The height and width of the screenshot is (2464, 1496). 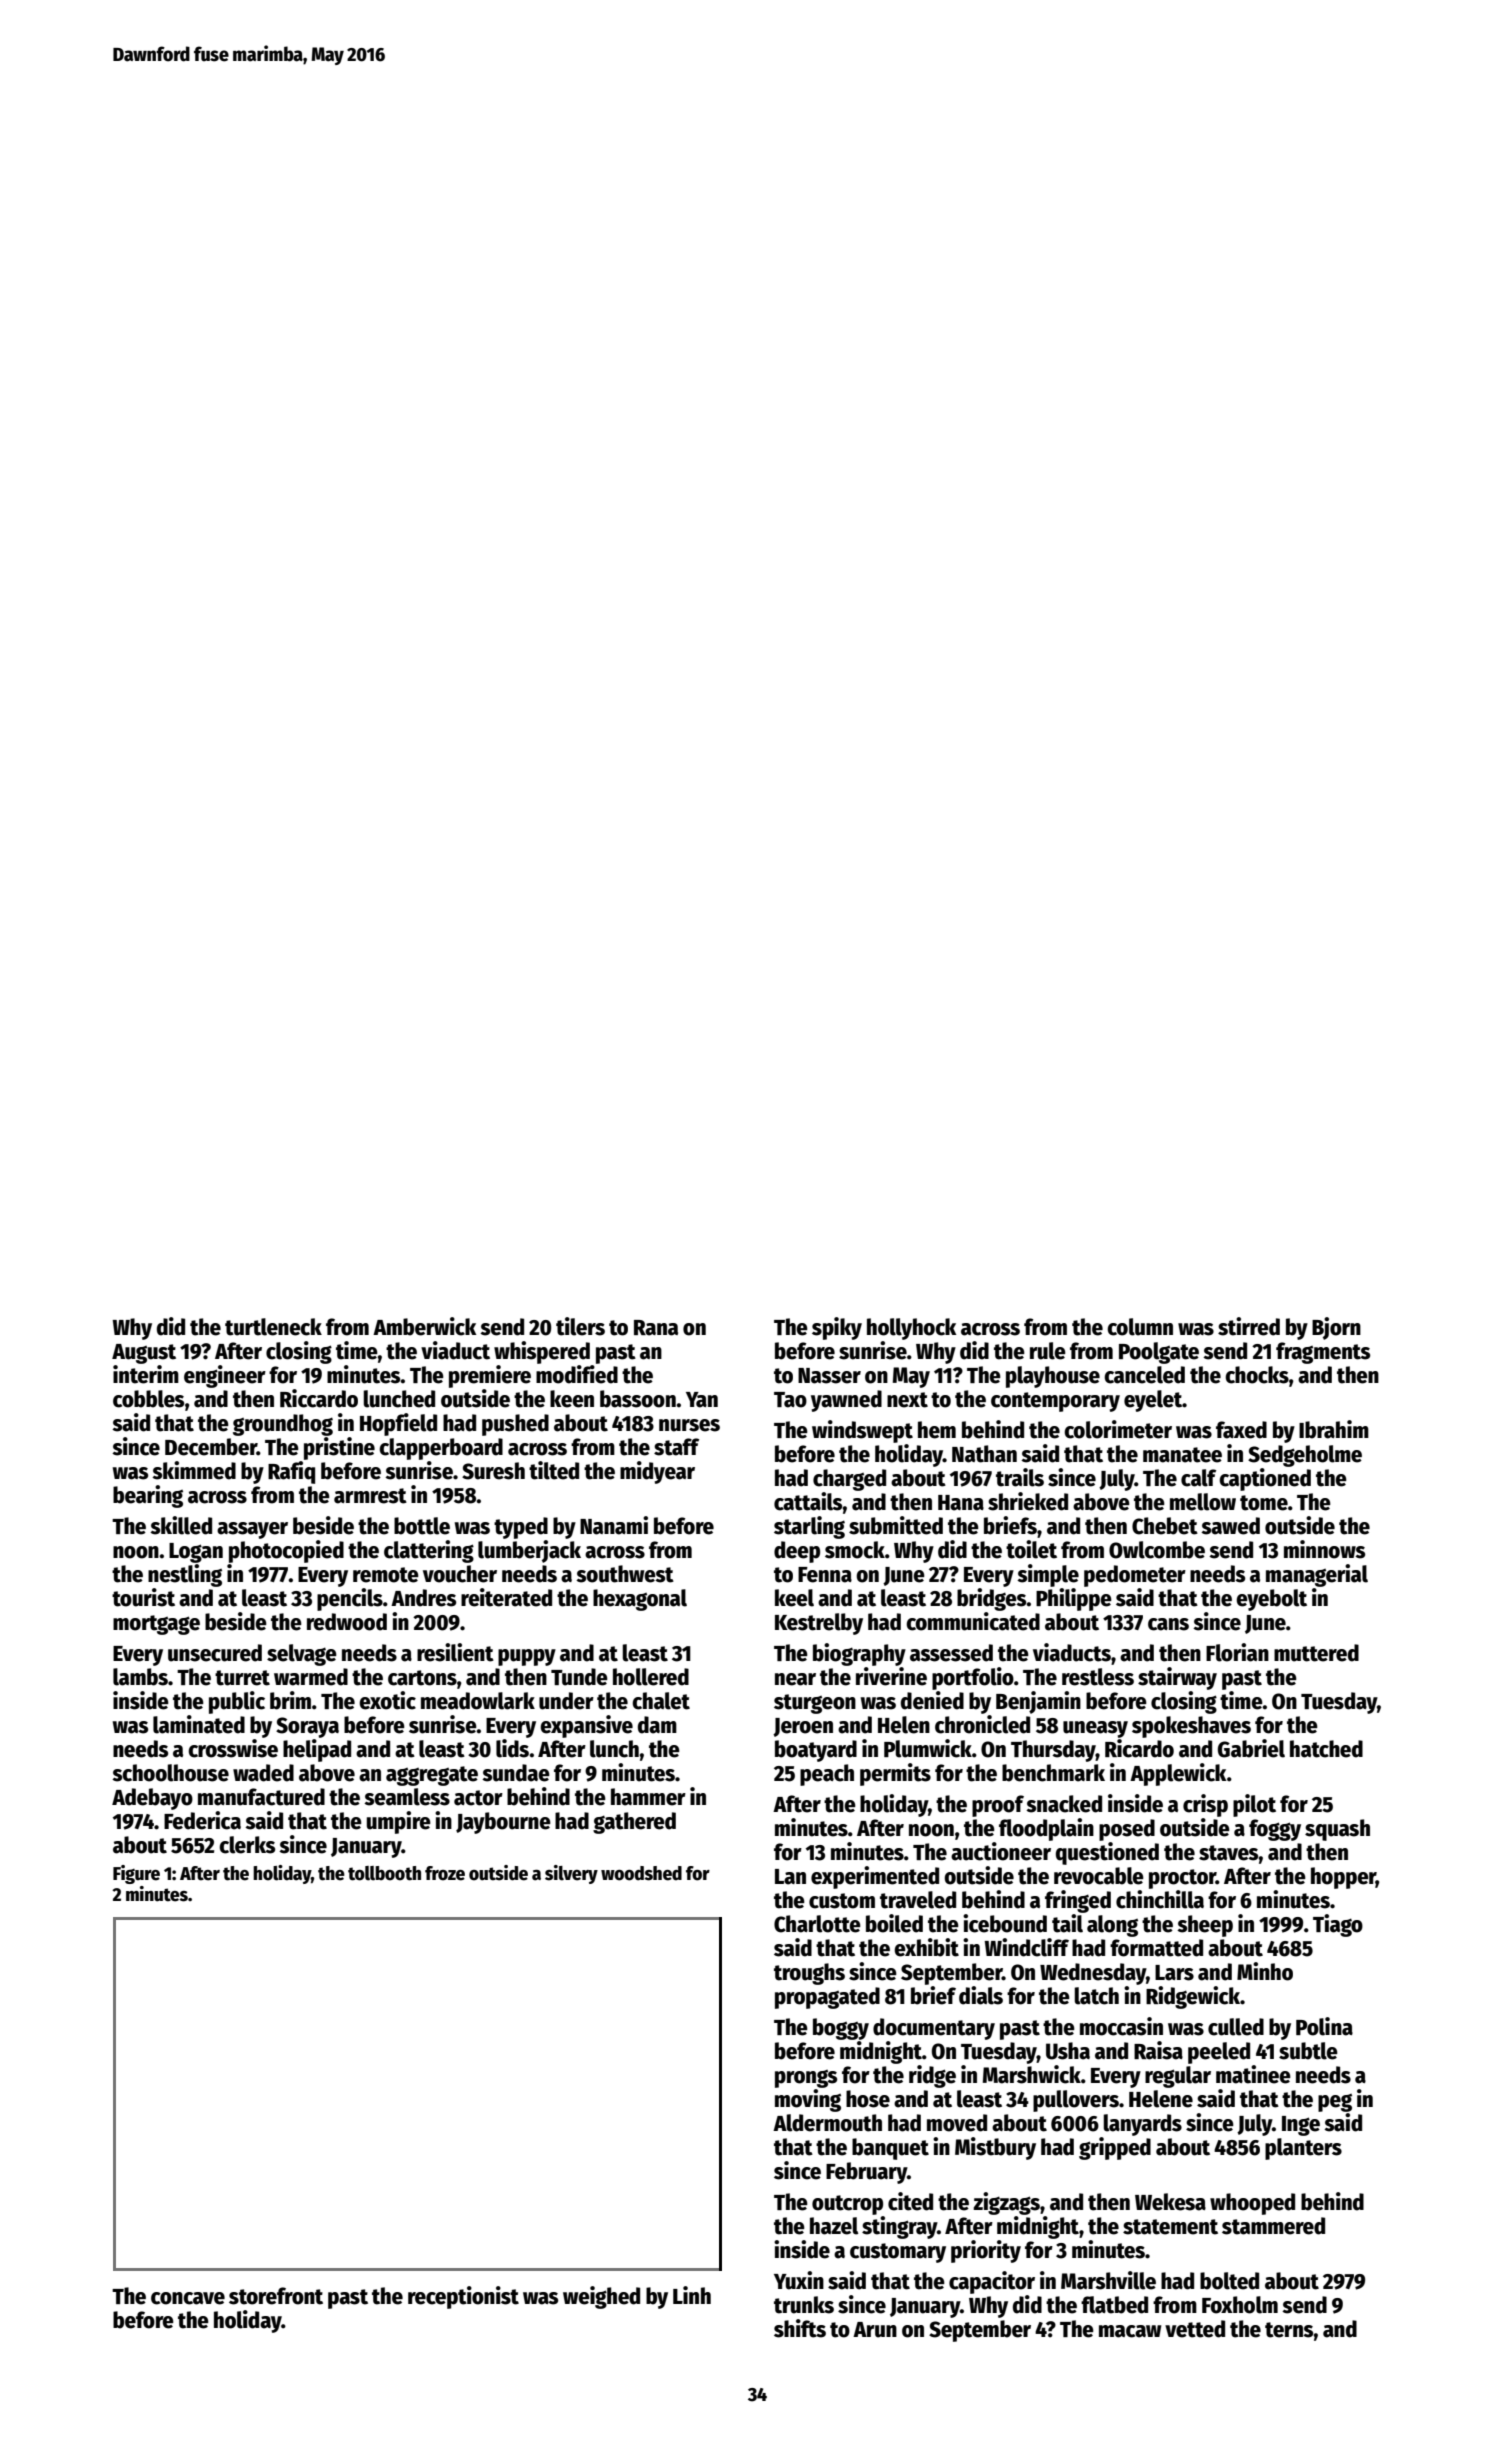 What do you see at coordinates (1177, 1678) in the screenshot?
I see `stairway` at bounding box center [1177, 1678].
